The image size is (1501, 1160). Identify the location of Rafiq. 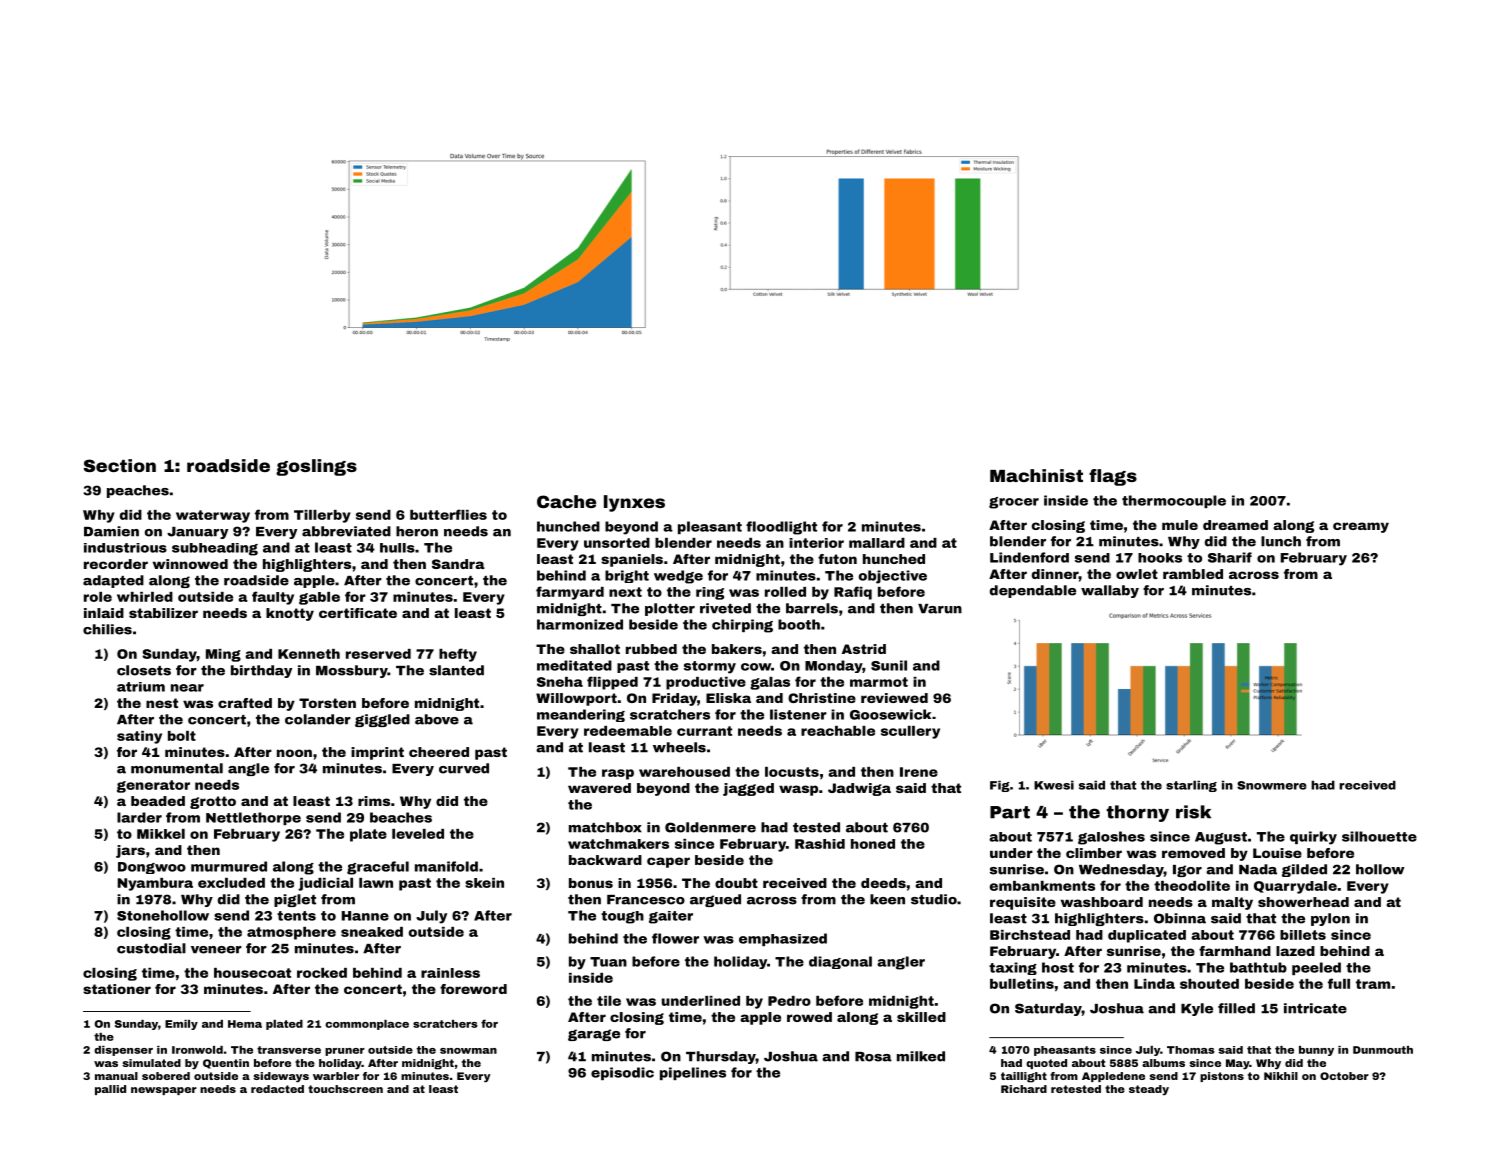
(853, 593).
